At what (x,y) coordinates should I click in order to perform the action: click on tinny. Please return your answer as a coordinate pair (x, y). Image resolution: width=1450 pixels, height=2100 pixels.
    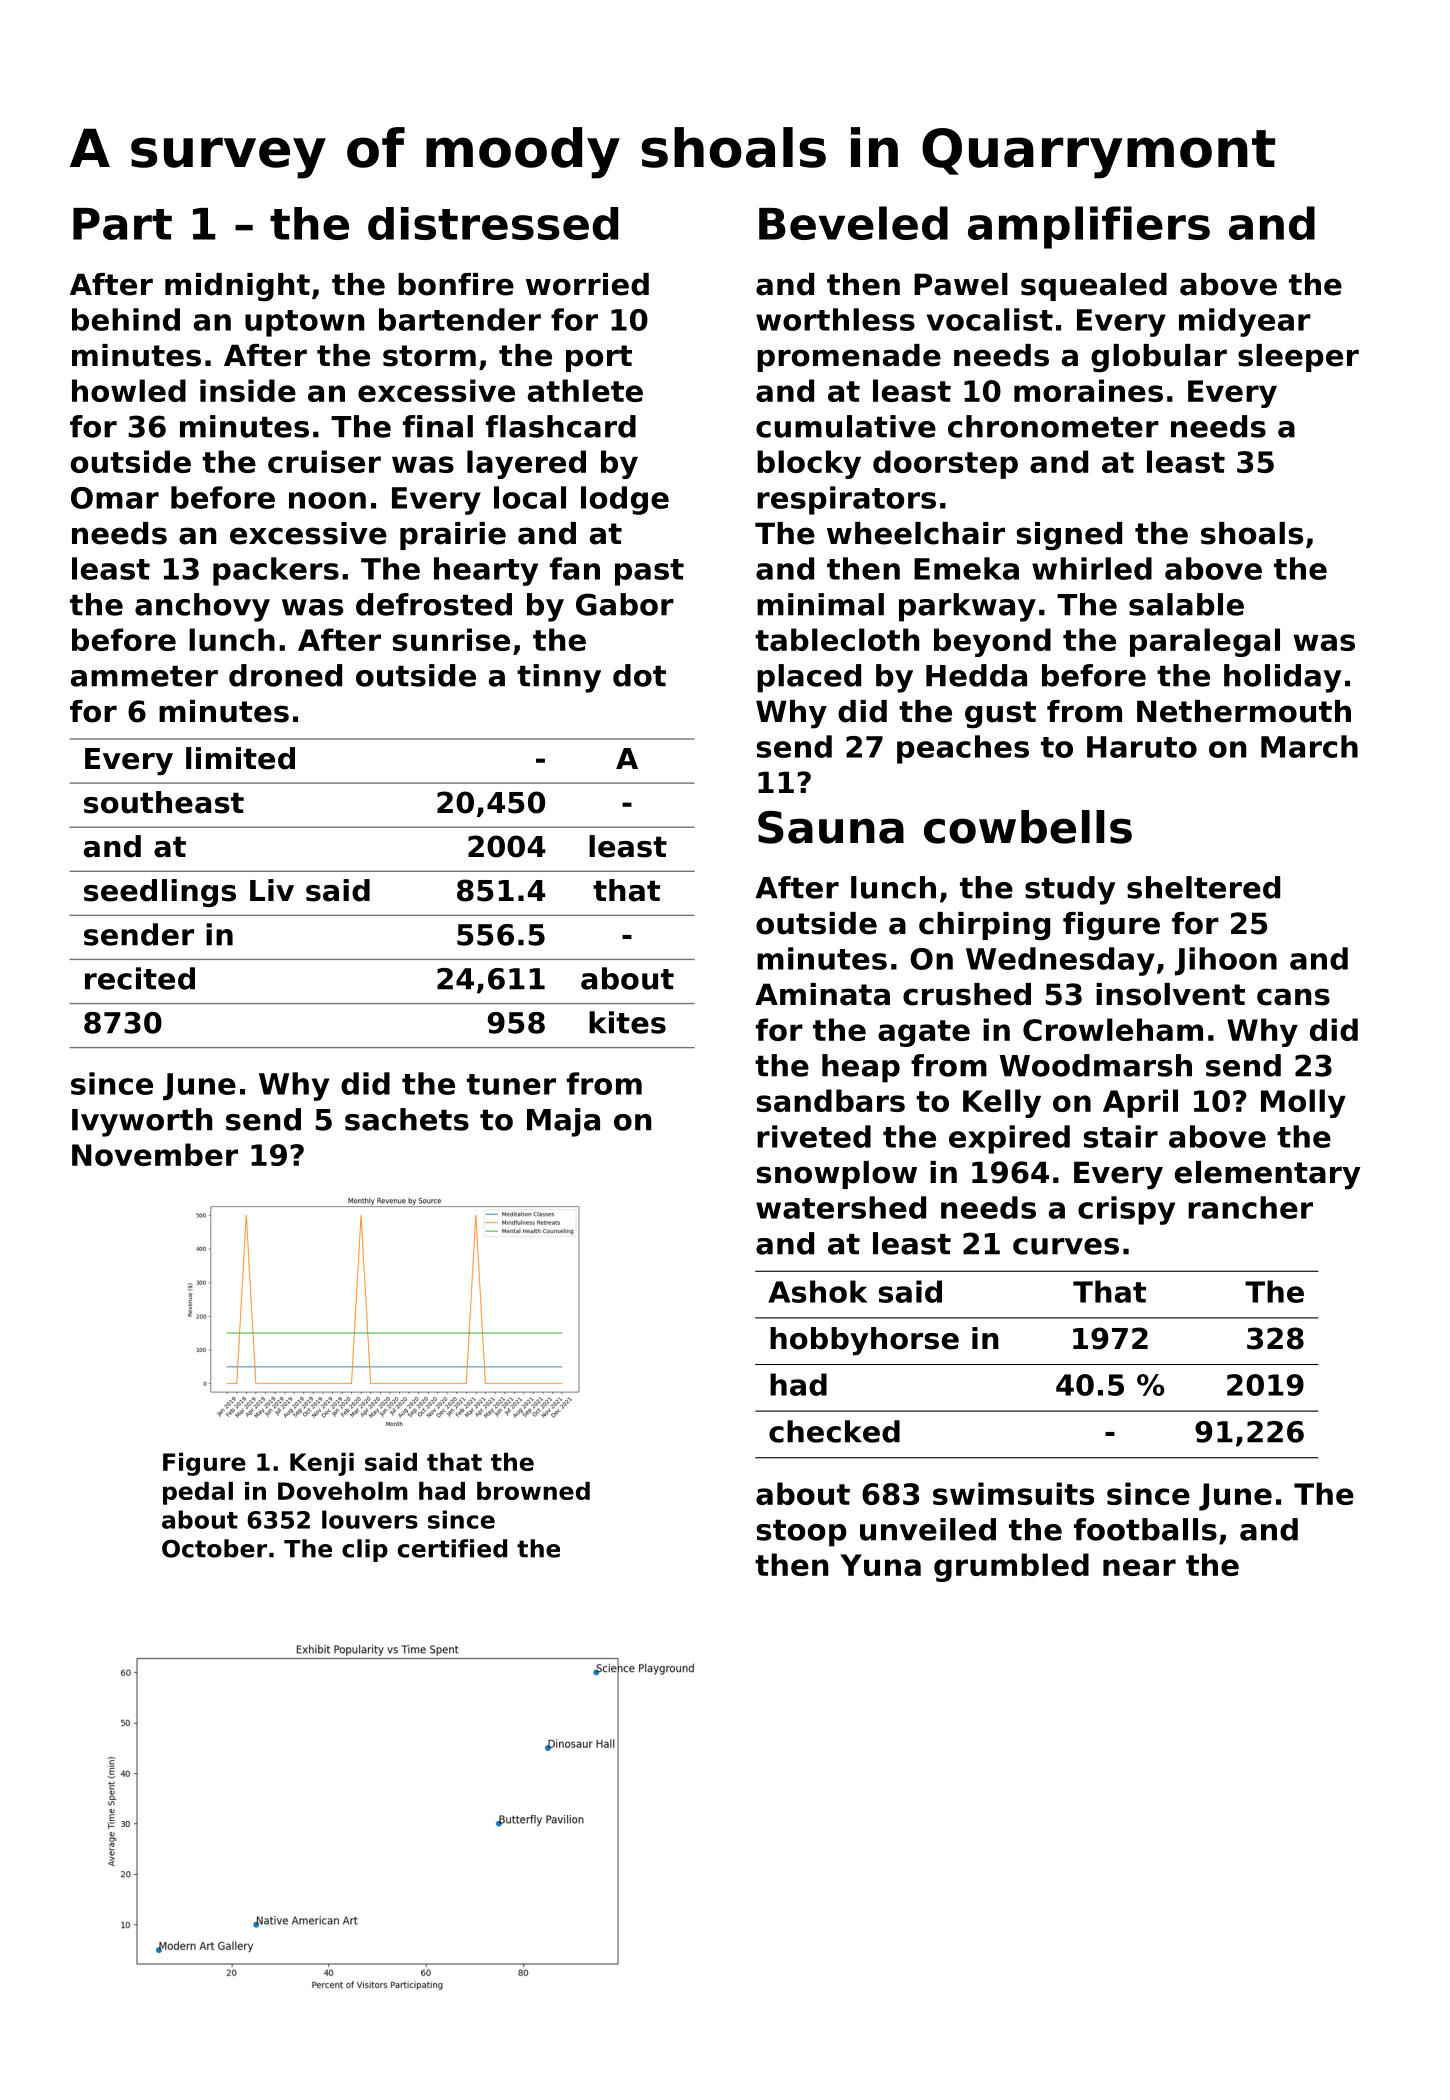
    Looking at the image, I should click on (559, 678).
